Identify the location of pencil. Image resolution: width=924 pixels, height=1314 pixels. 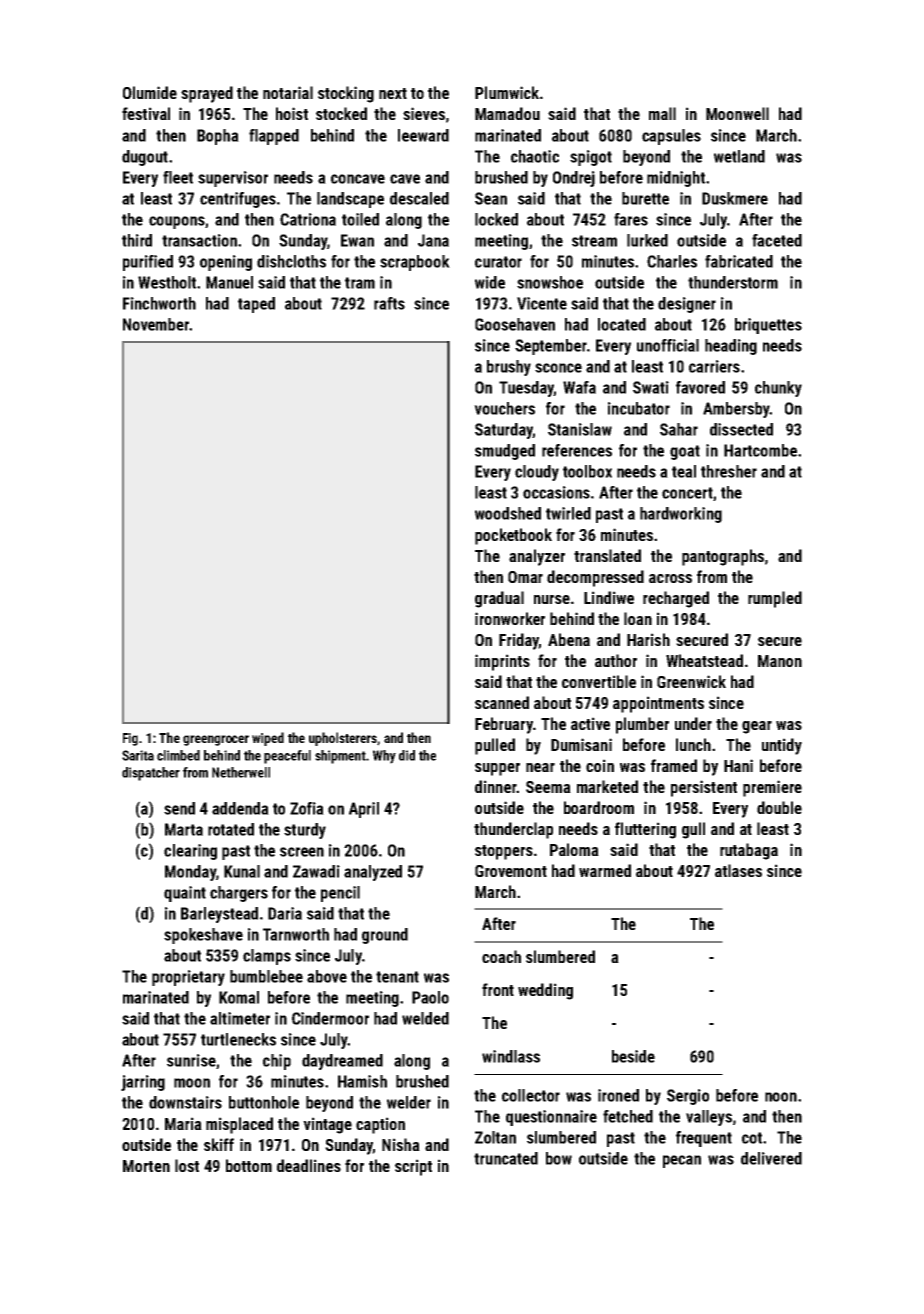
(340, 894).
